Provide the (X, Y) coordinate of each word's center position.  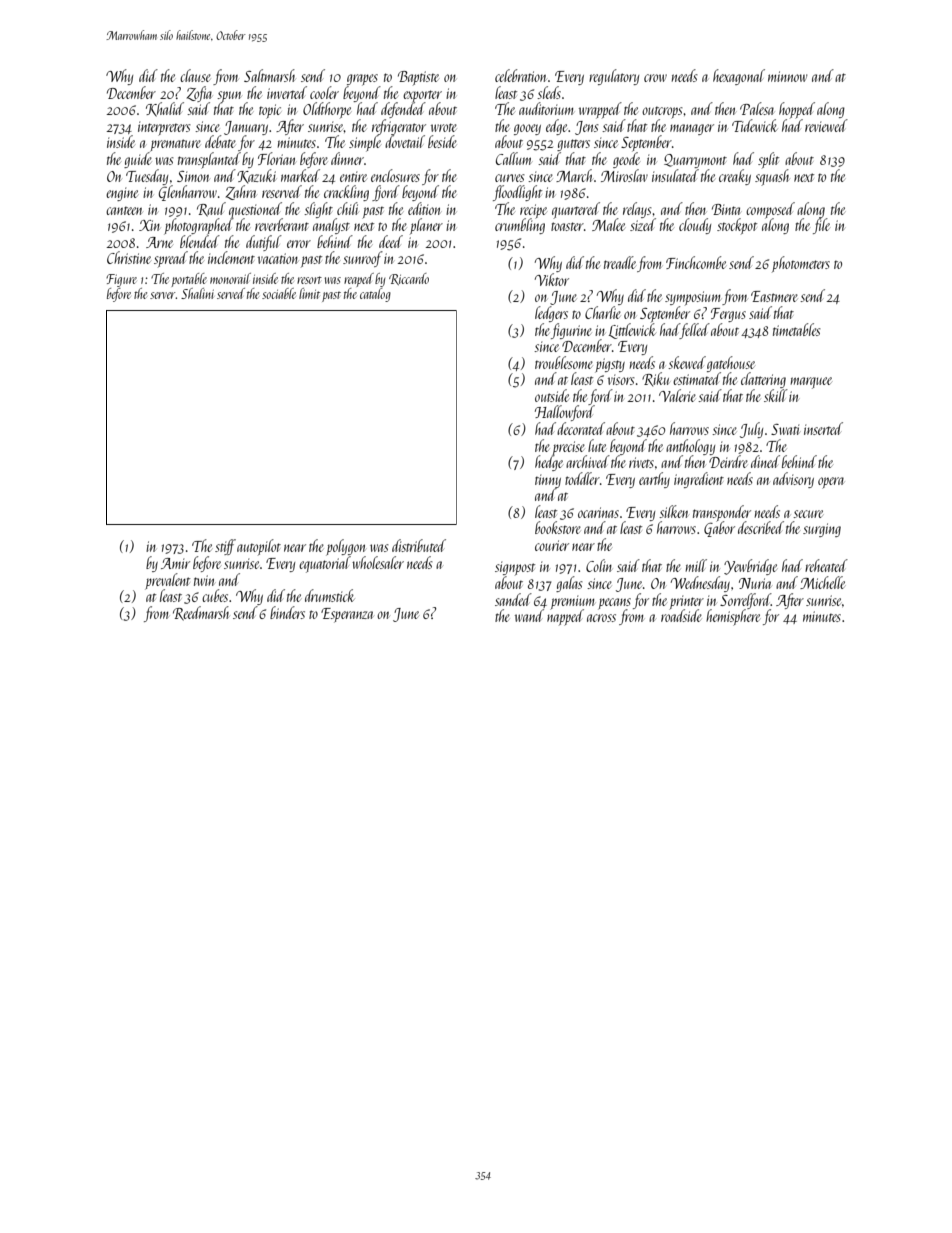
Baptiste (418, 78)
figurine (571, 331)
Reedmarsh (201, 613)
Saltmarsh (269, 75)
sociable (279, 293)
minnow (787, 76)
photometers (801, 264)
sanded (513, 599)
